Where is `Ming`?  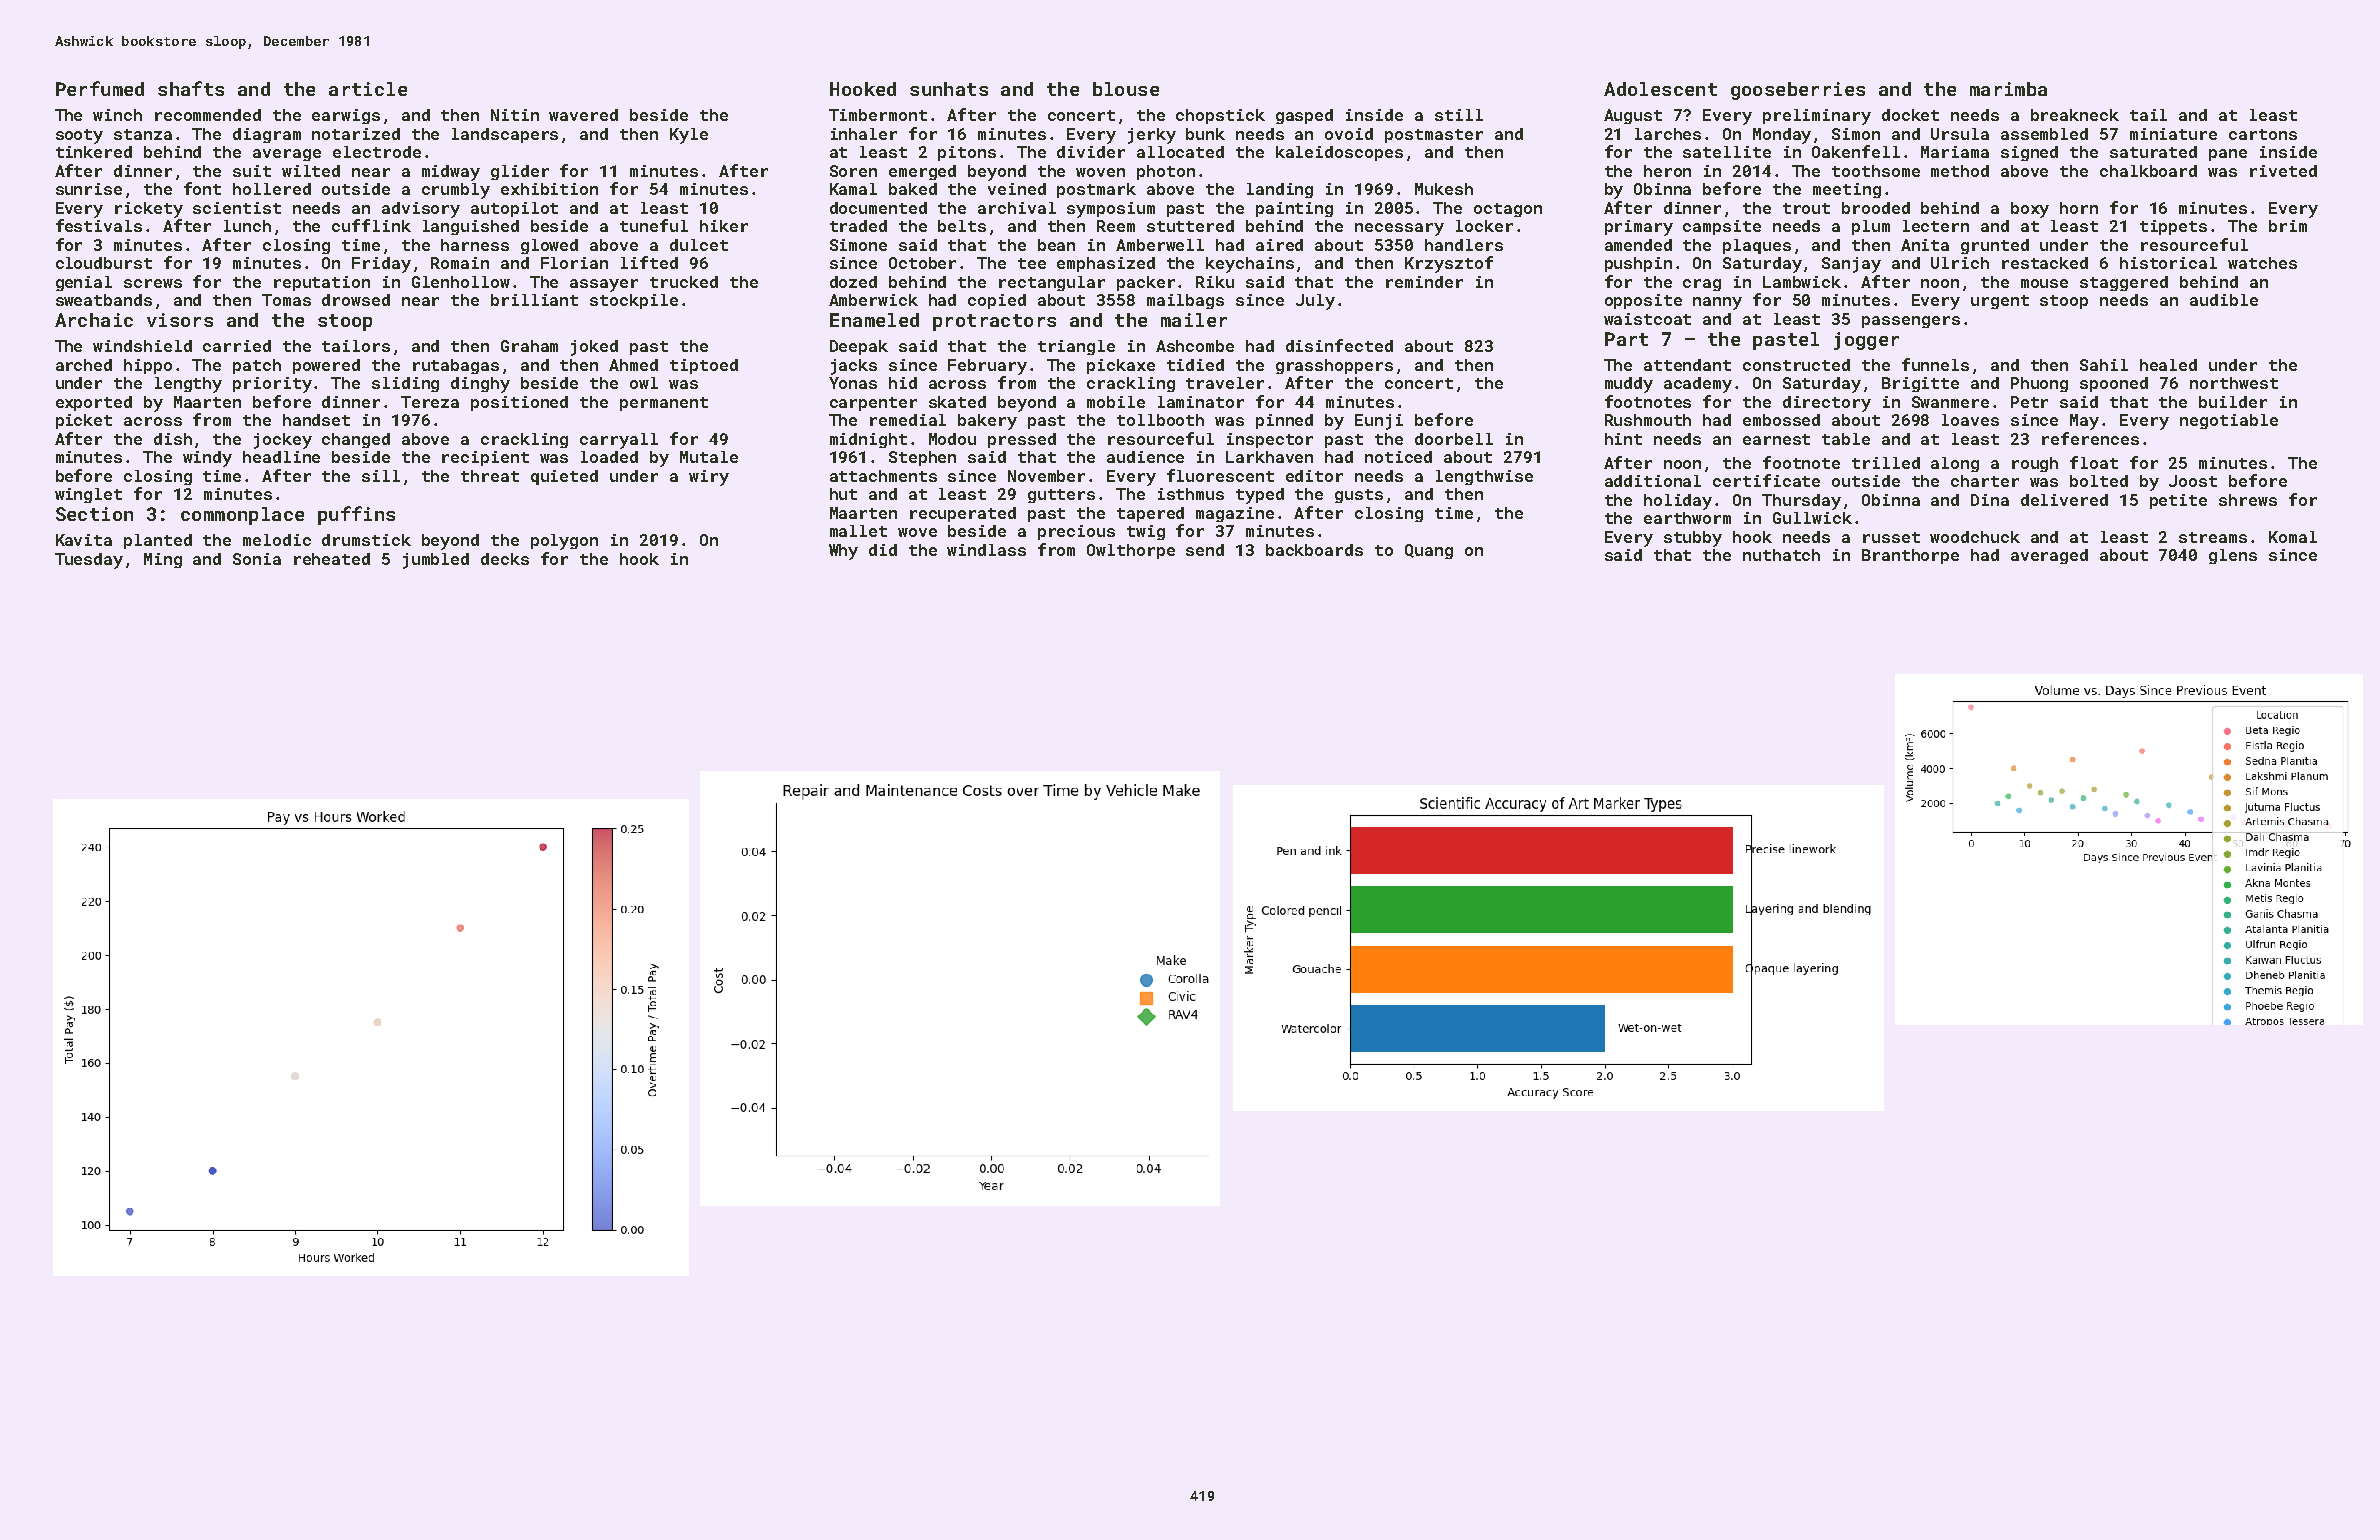 Ming is located at coordinates (163, 560).
